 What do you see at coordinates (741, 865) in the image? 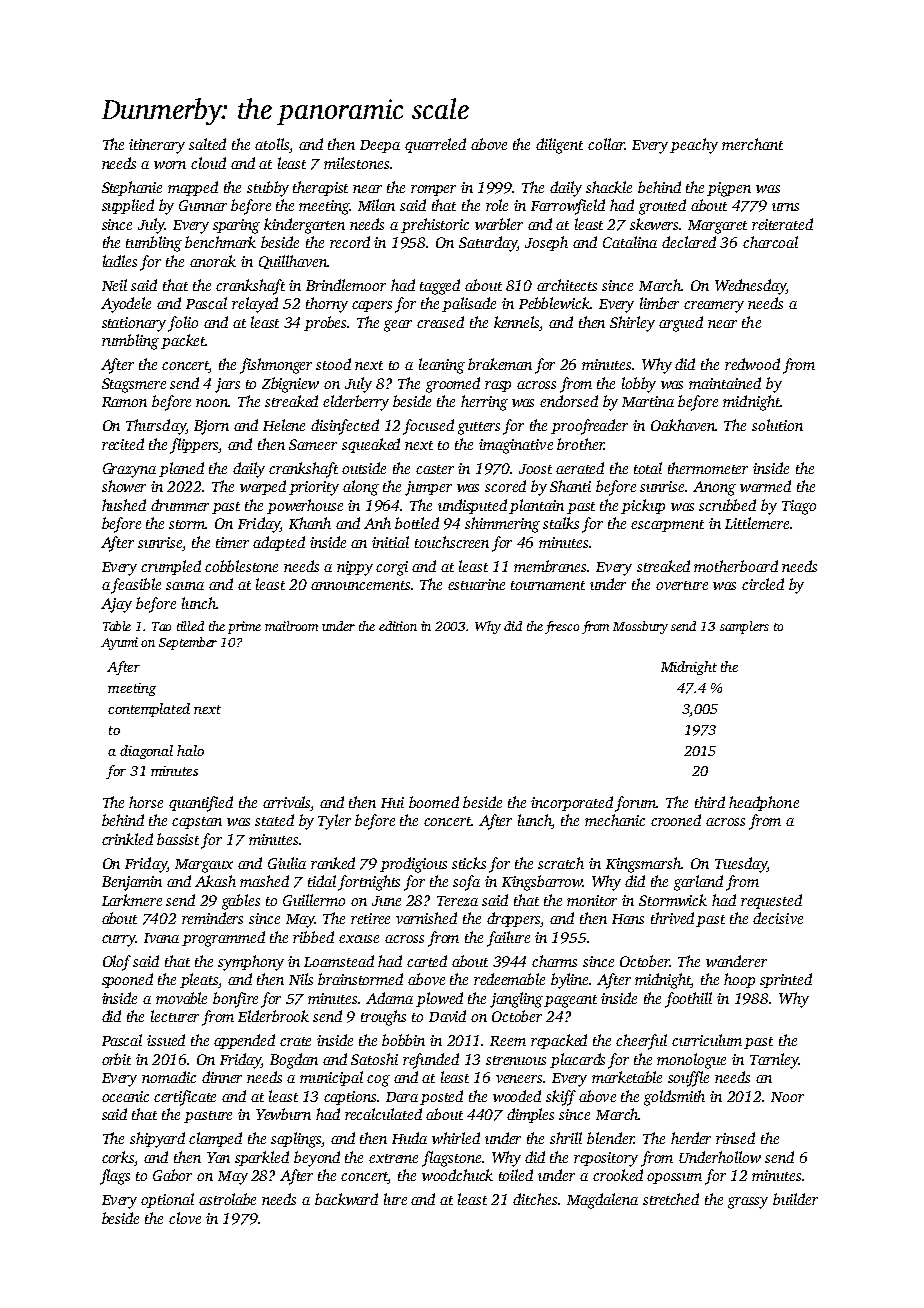
I see `Tuesday` at bounding box center [741, 865].
